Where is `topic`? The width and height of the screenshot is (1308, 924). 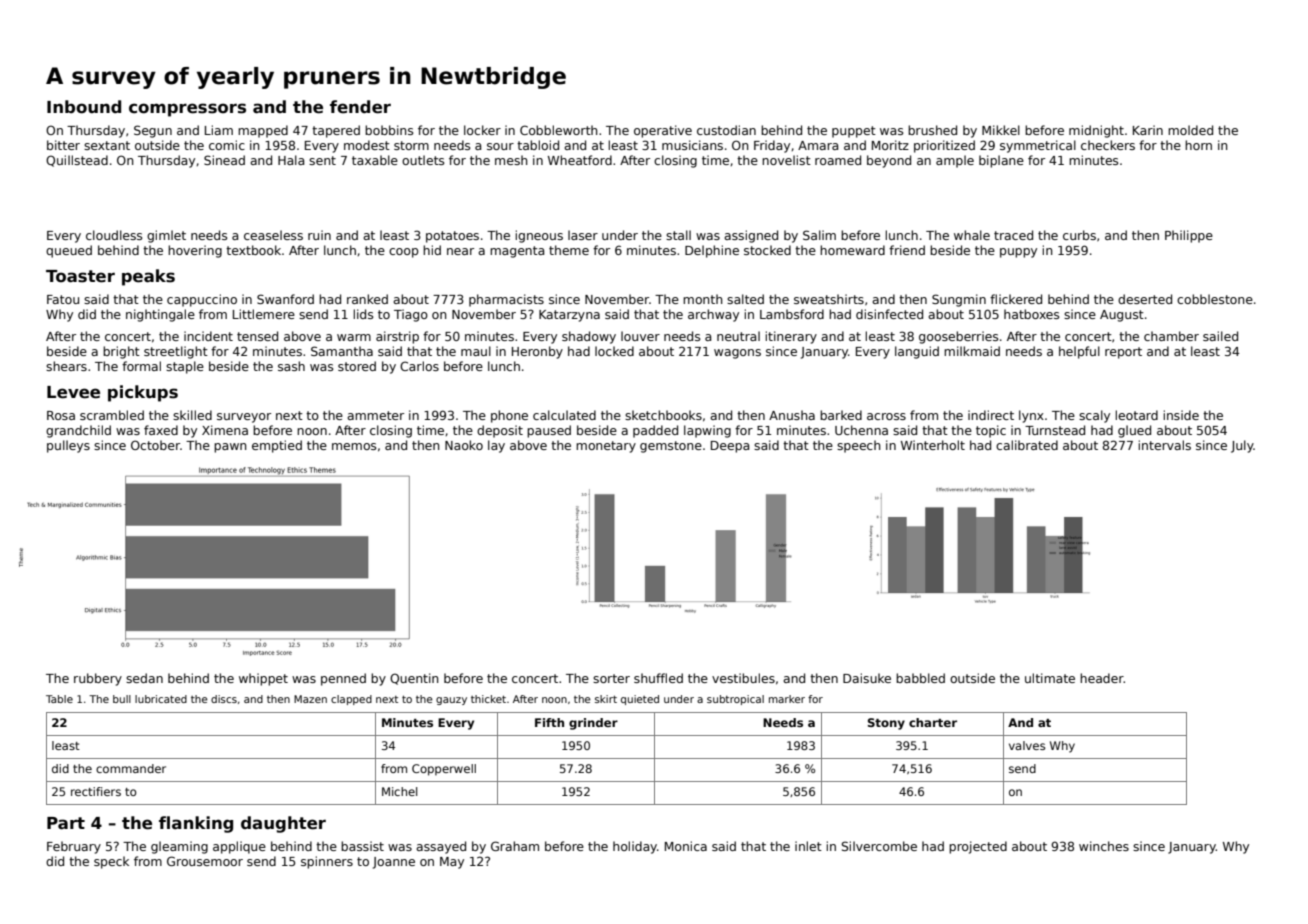
topic is located at coordinates (991, 431).
